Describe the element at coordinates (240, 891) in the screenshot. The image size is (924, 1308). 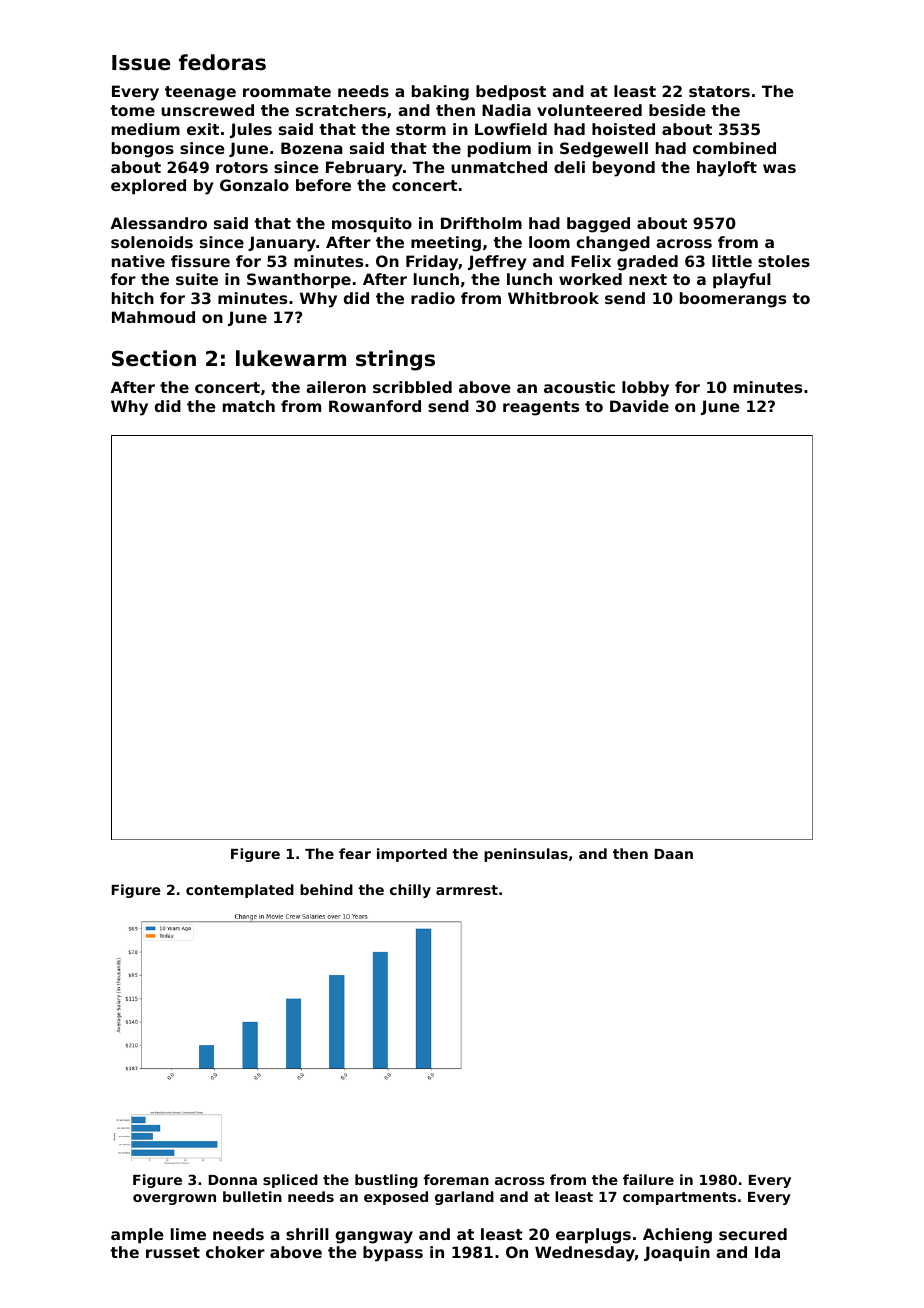
I see `contemplated` at that location.
